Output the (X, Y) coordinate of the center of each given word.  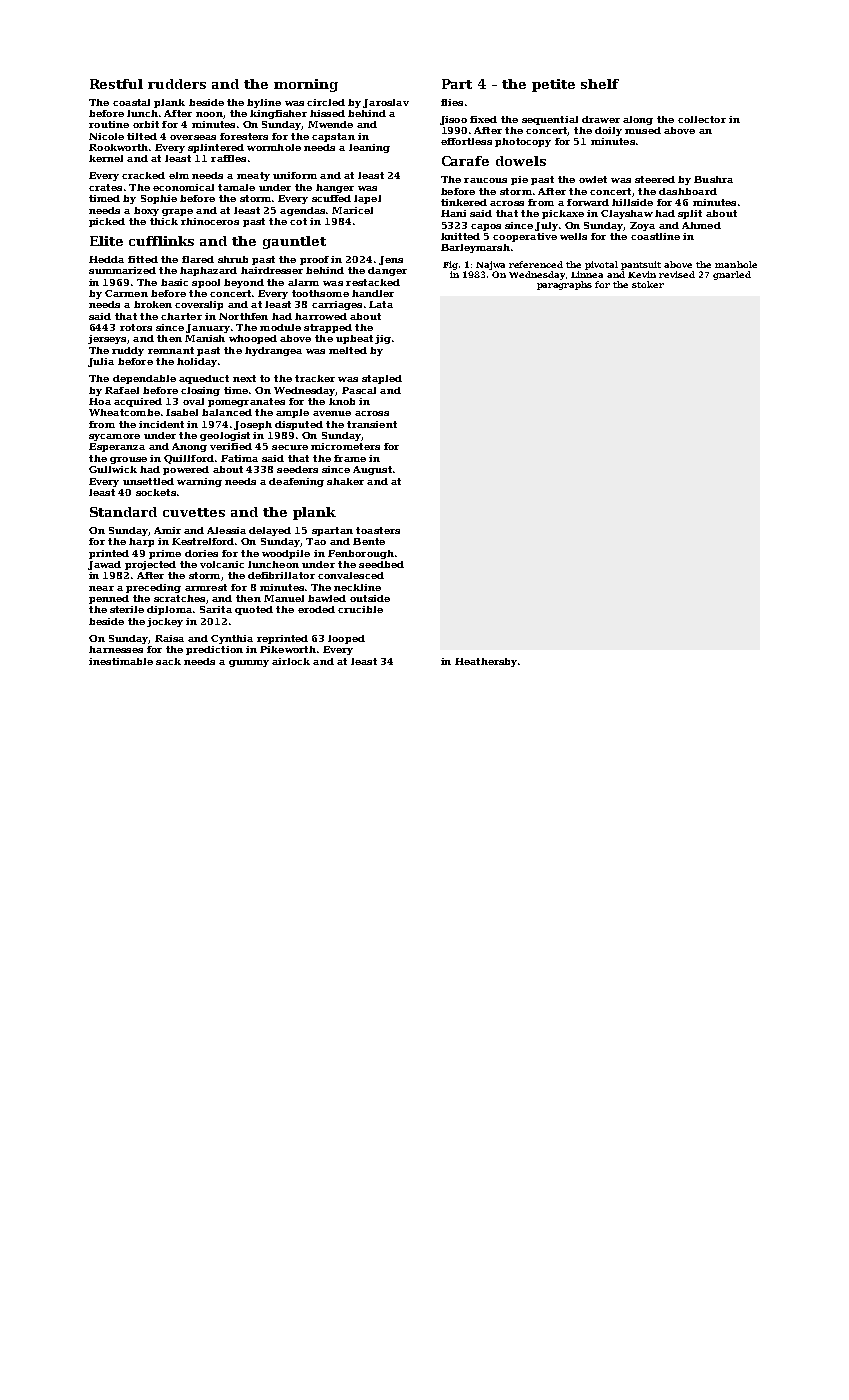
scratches (179, 598)
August (372, 470)
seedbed (381, 564)
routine (109, 124)
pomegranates (246, 402)
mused (643, 130)
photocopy (523, 142)
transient (372, 424)
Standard (123, 512)
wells (573, 236)
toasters (378, 530)
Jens (391, 260)
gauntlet (294, 242)
